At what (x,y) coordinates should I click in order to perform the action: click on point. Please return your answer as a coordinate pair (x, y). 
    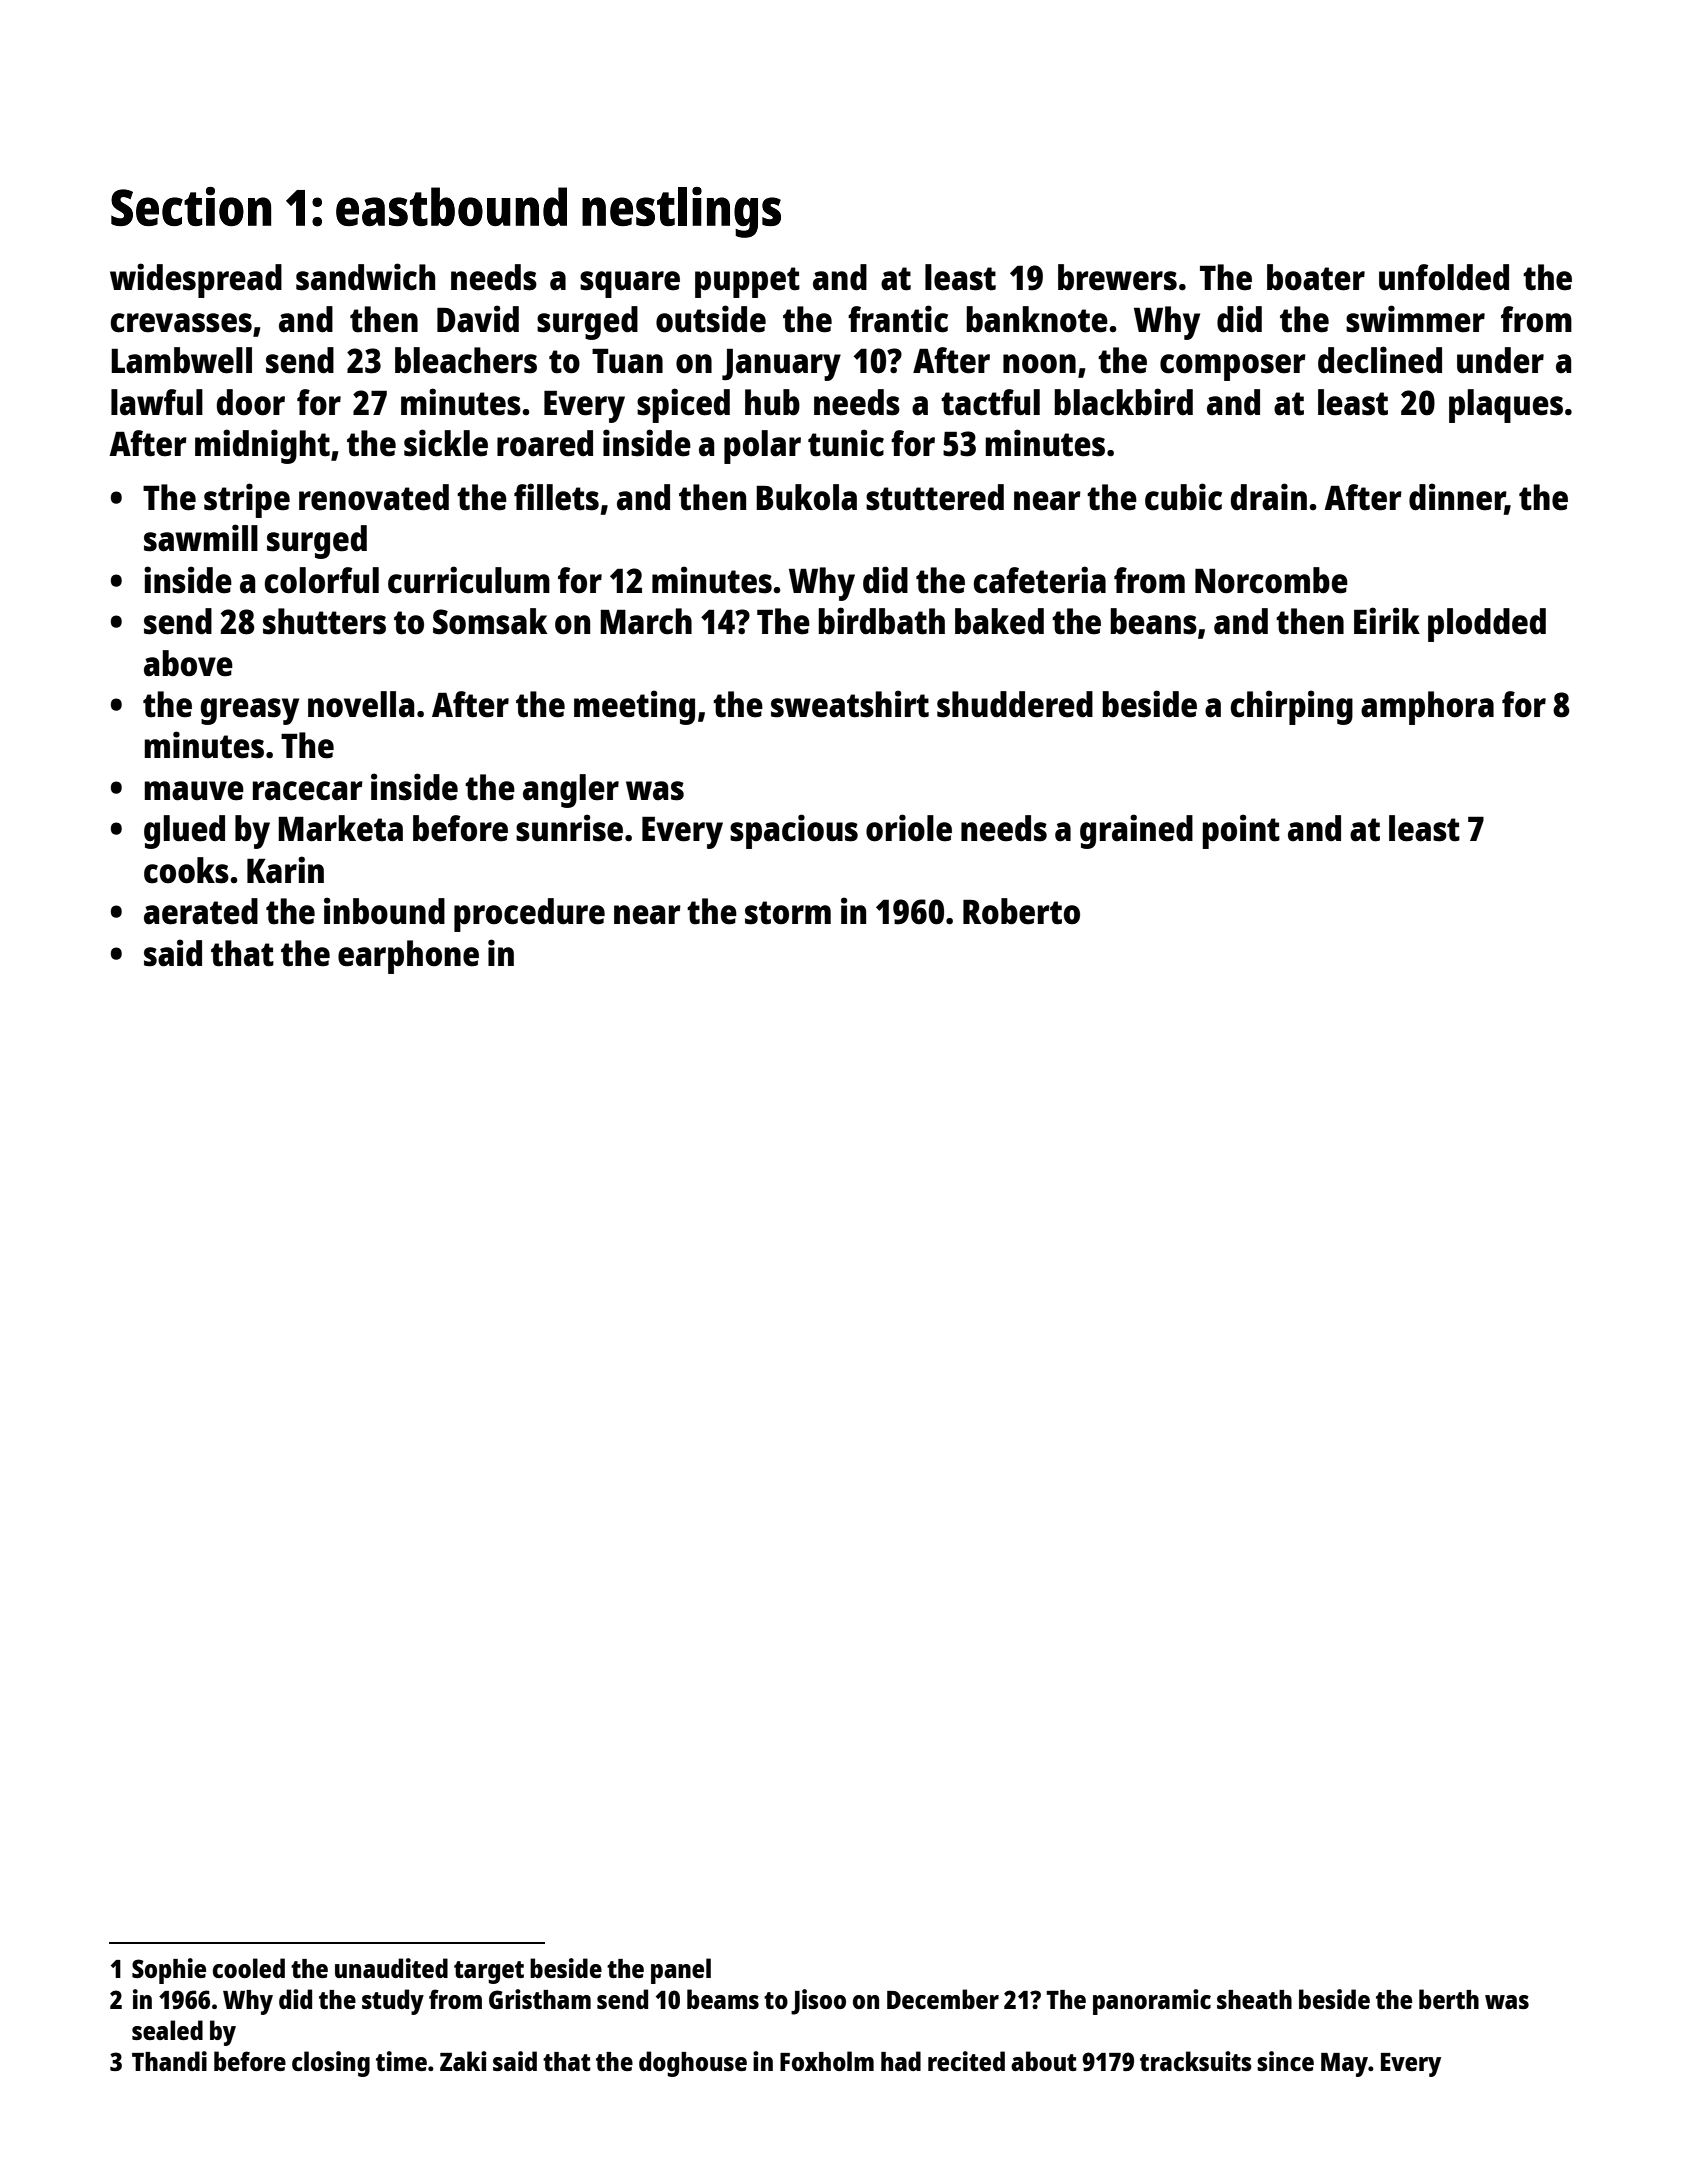
    Looking at the image, I should click on (1241, 831).
